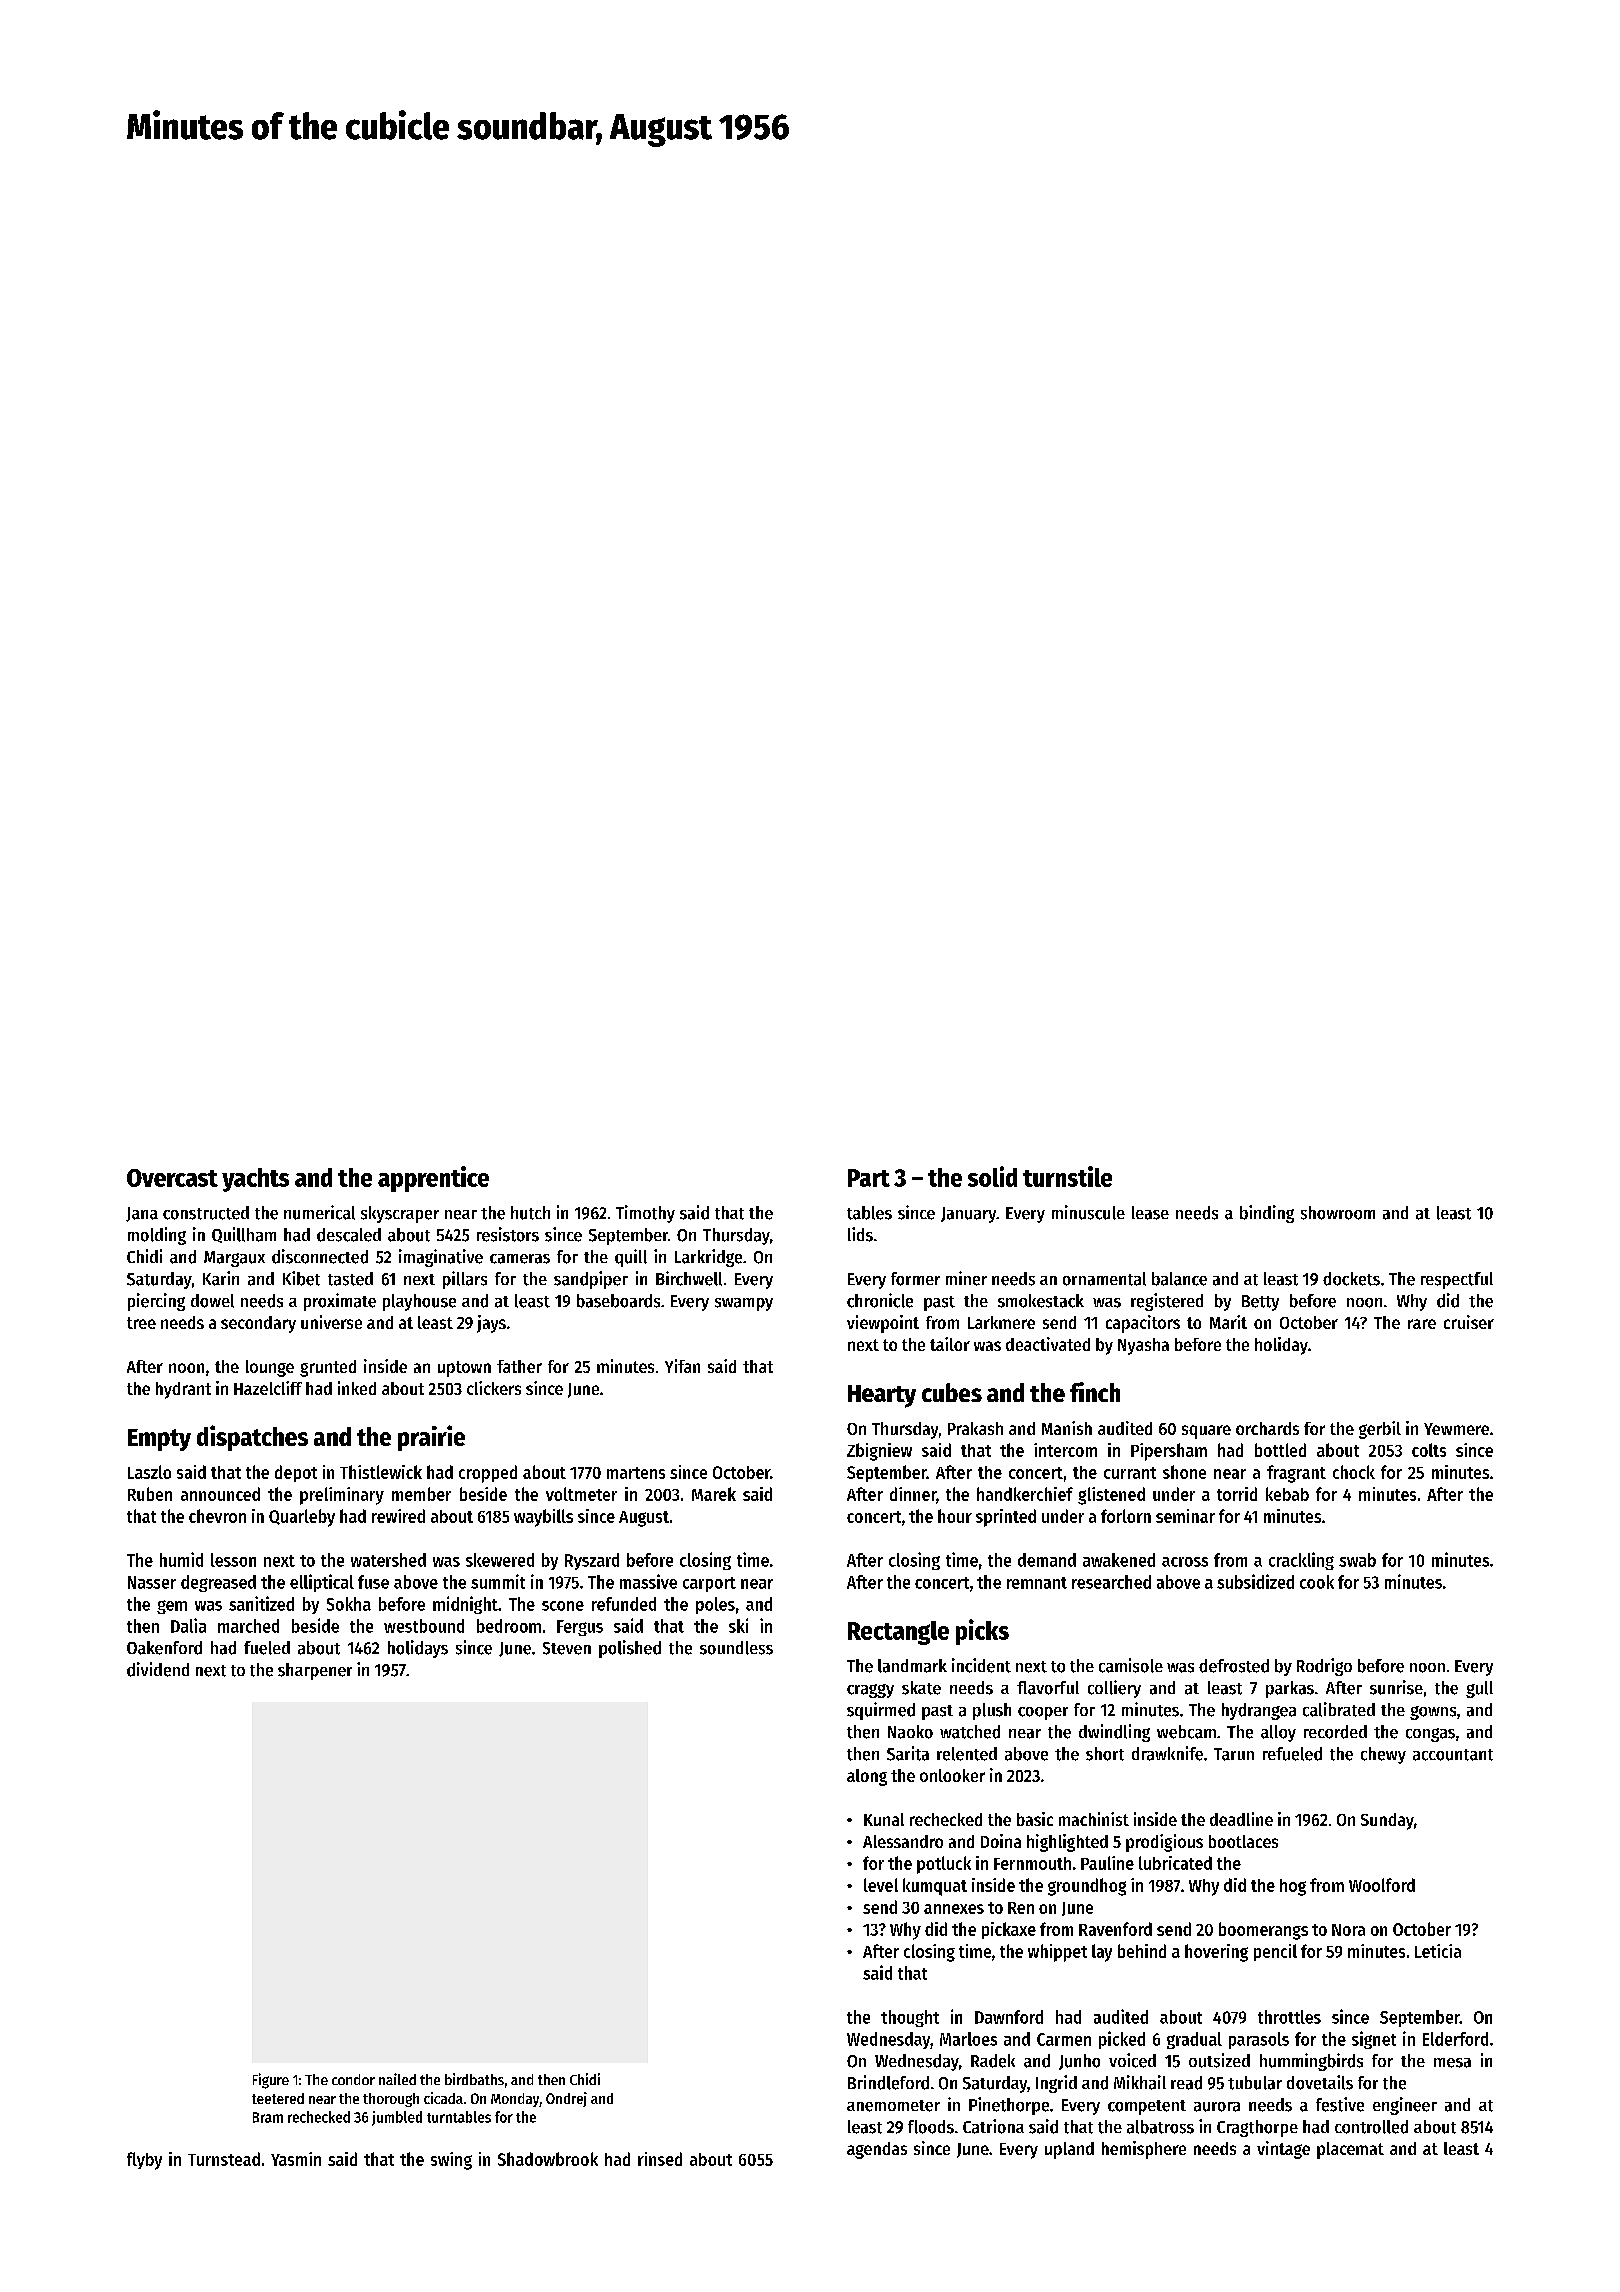 This page has width=1620, height=2292. Describe the element at coordinates (331, 1322) in the page. I see `universe` at that location.
